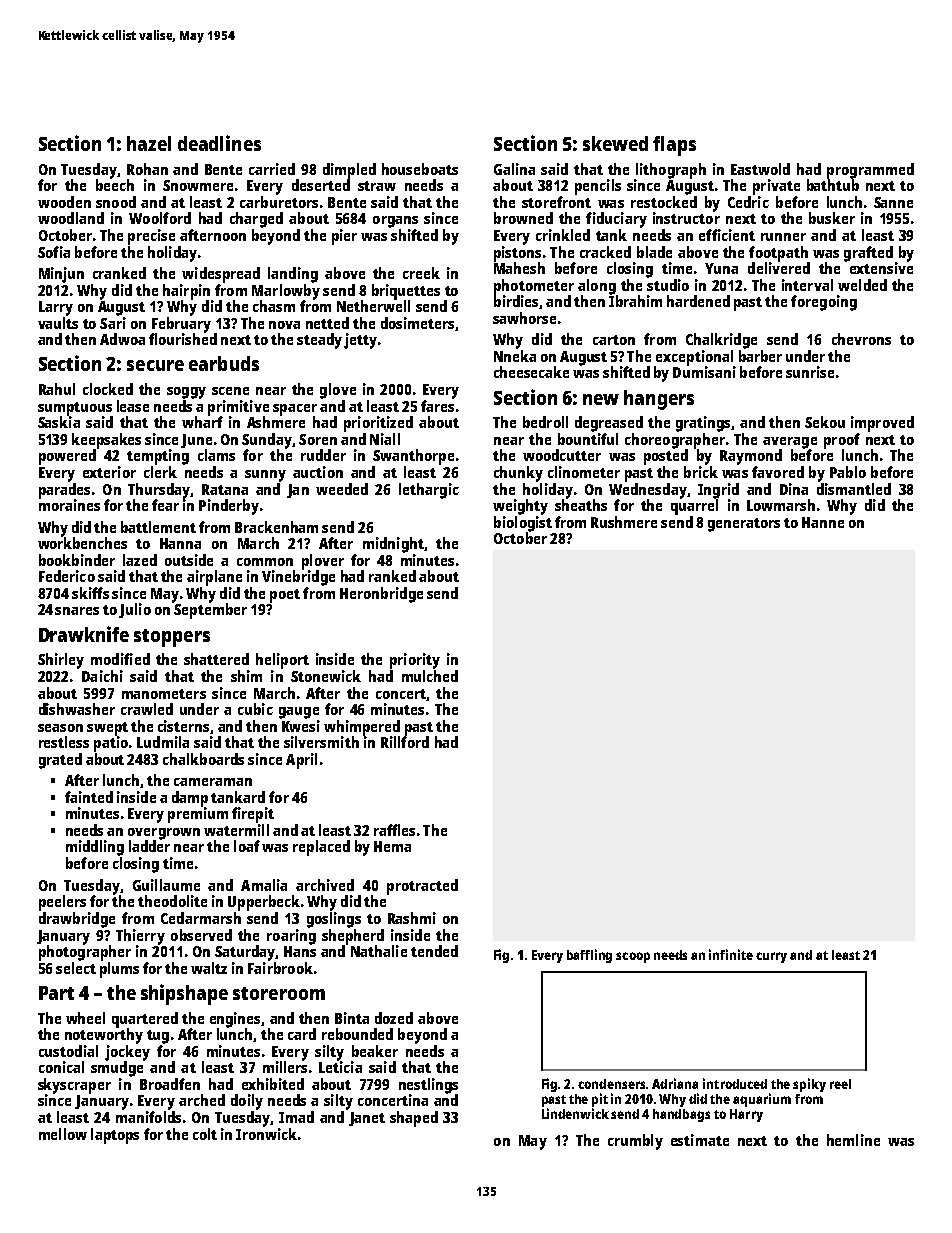 This document has width=952, height=1233. What do you see at coordinates (379, 951) in the document?
I see `Nathalie` at bounding box center [379, 951].
